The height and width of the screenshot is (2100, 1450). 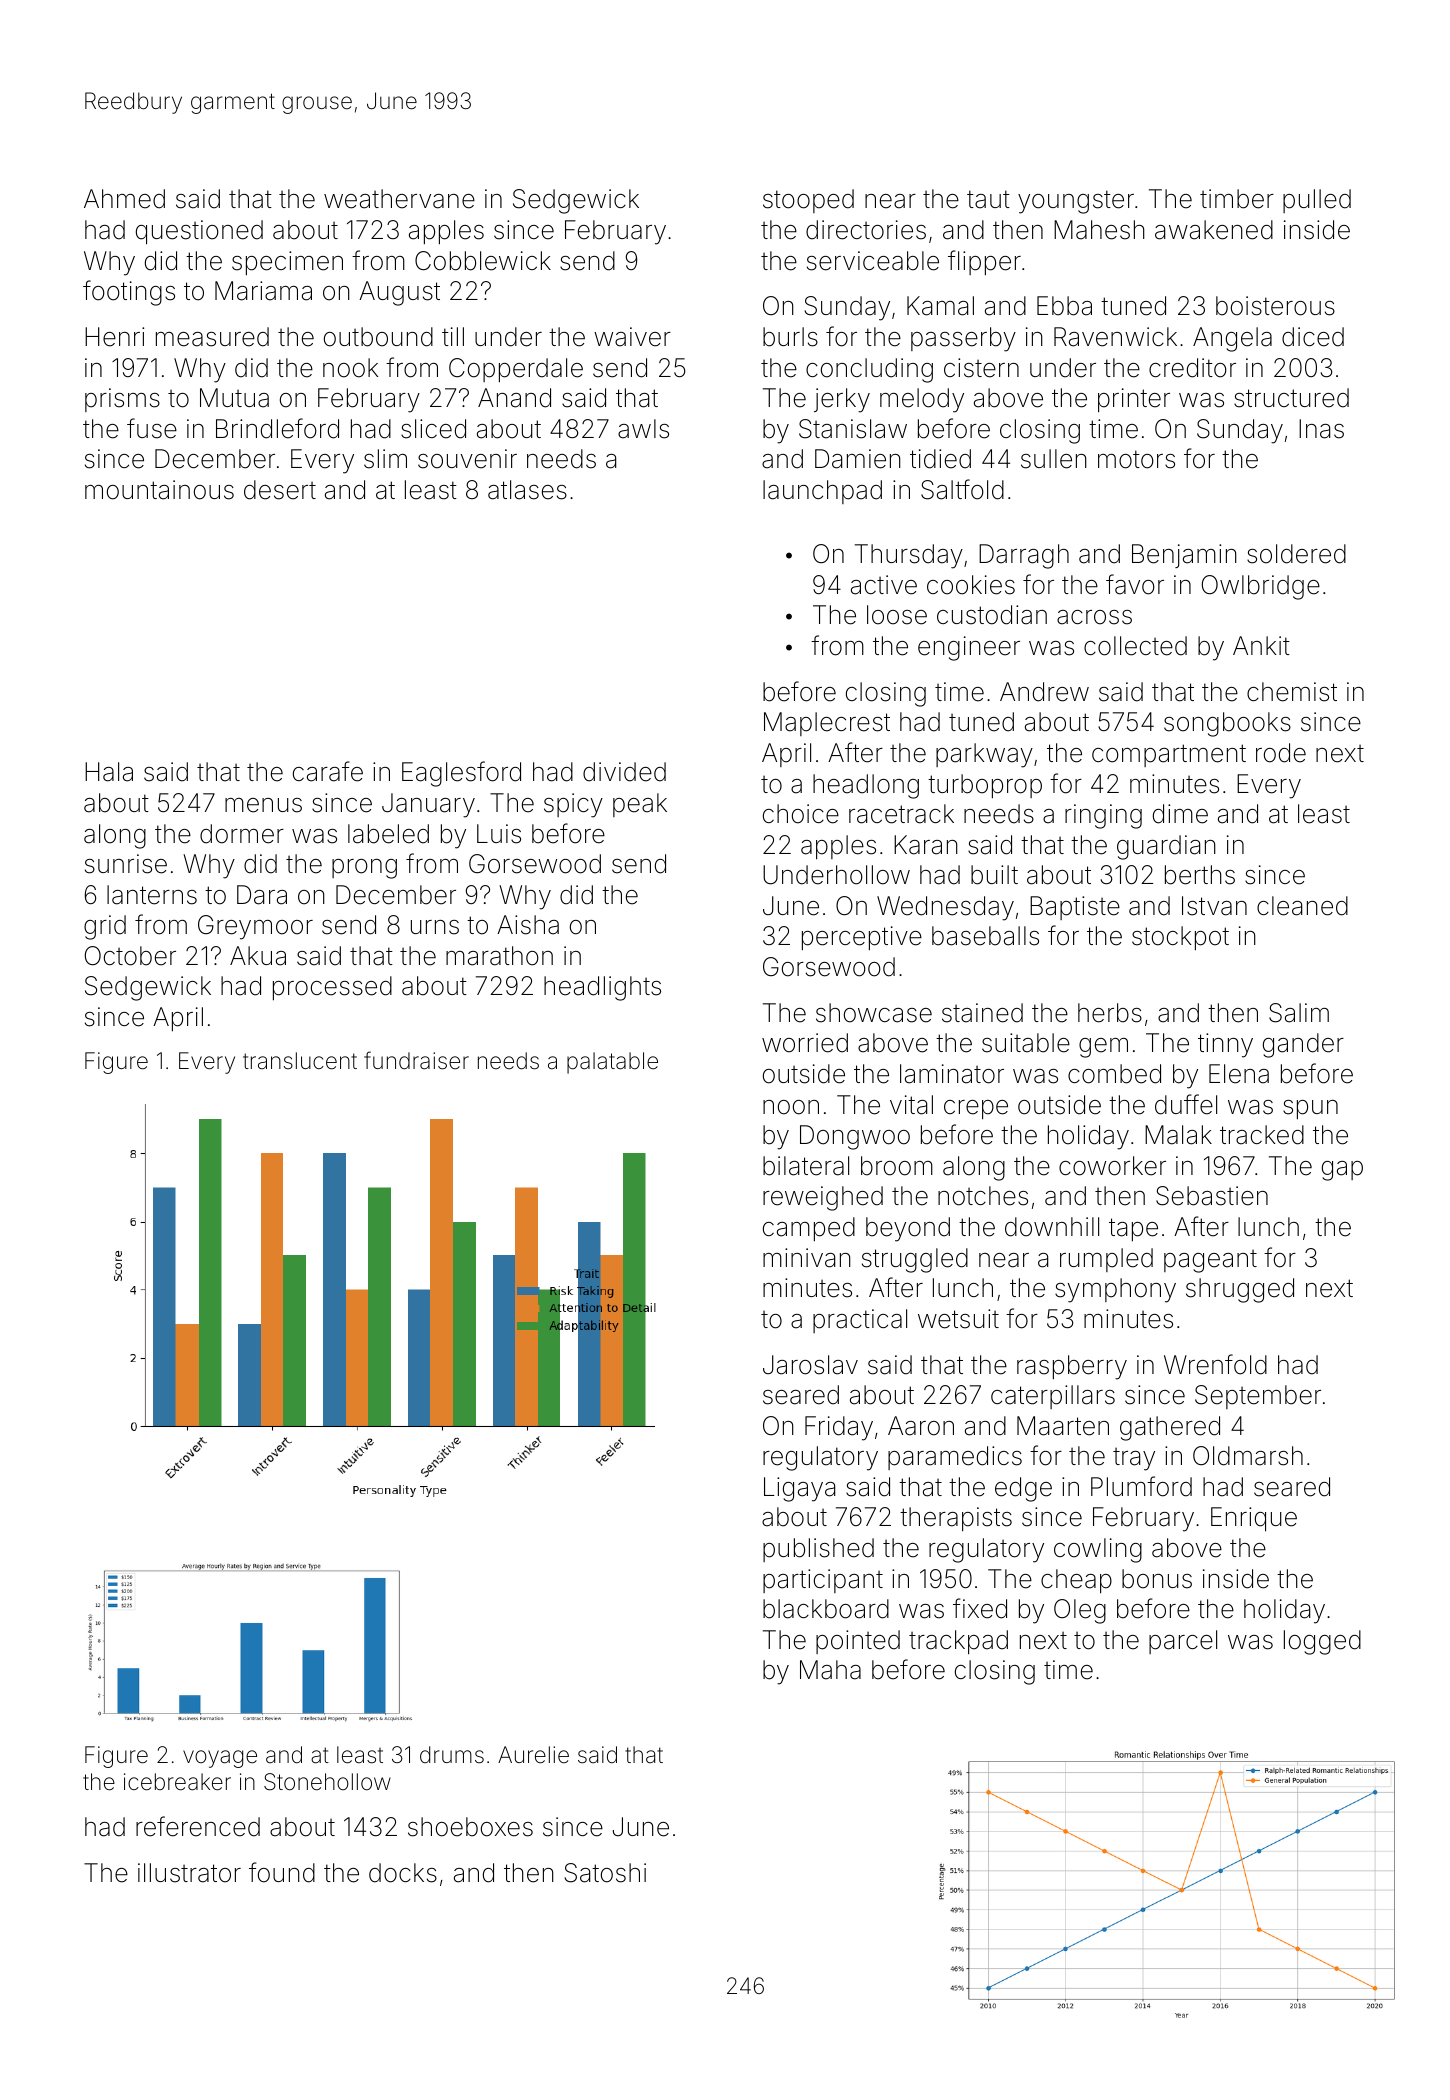 What do you see at coordinates (992, 615) in the screenshot?
I see `custodian` at bounding box center [992, 615].
